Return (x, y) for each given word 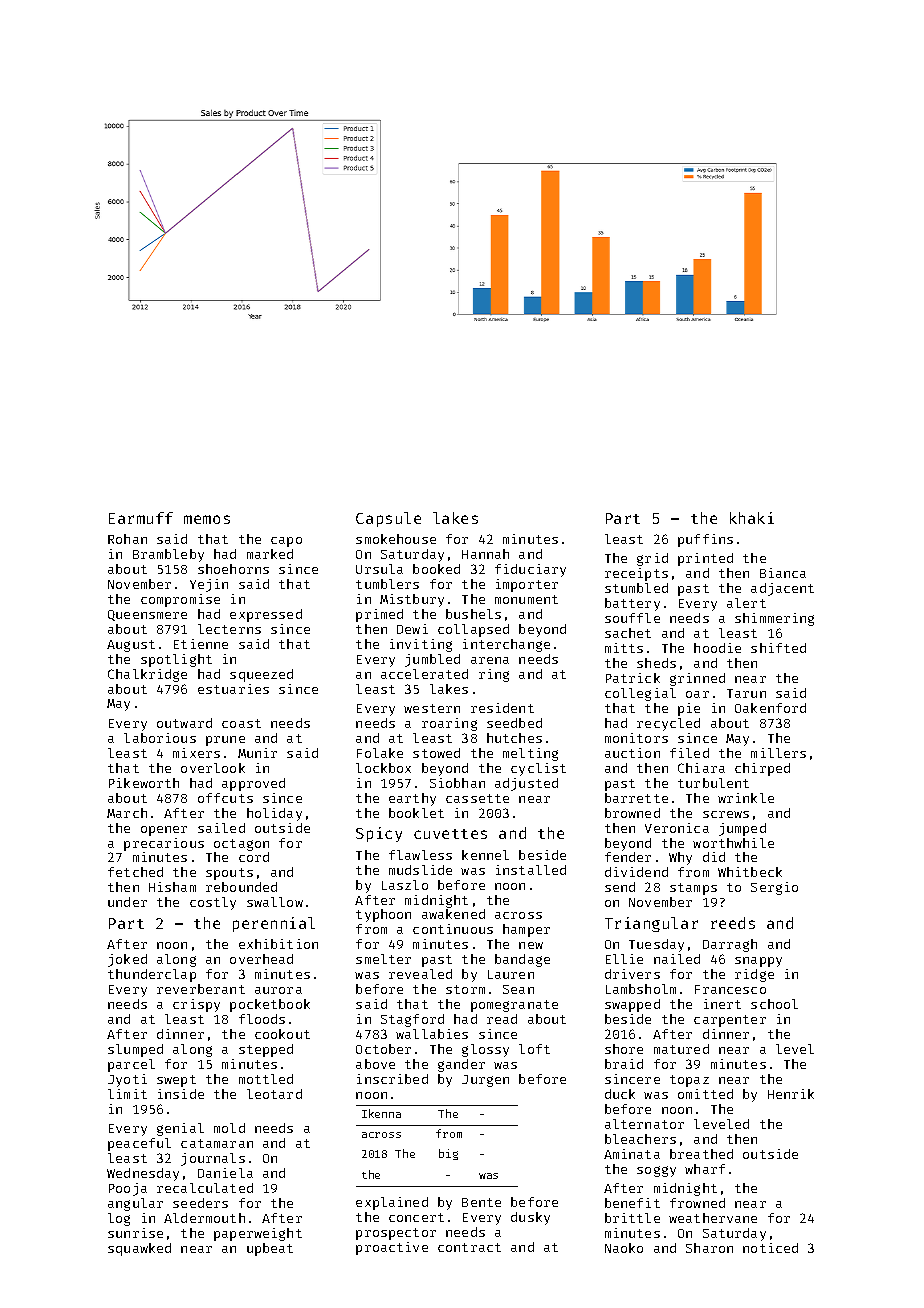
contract (469, 1247)
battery (632, 604)
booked (436, 569)
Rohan (127, 539)
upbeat (270, 1249)
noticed (770, 1248)
